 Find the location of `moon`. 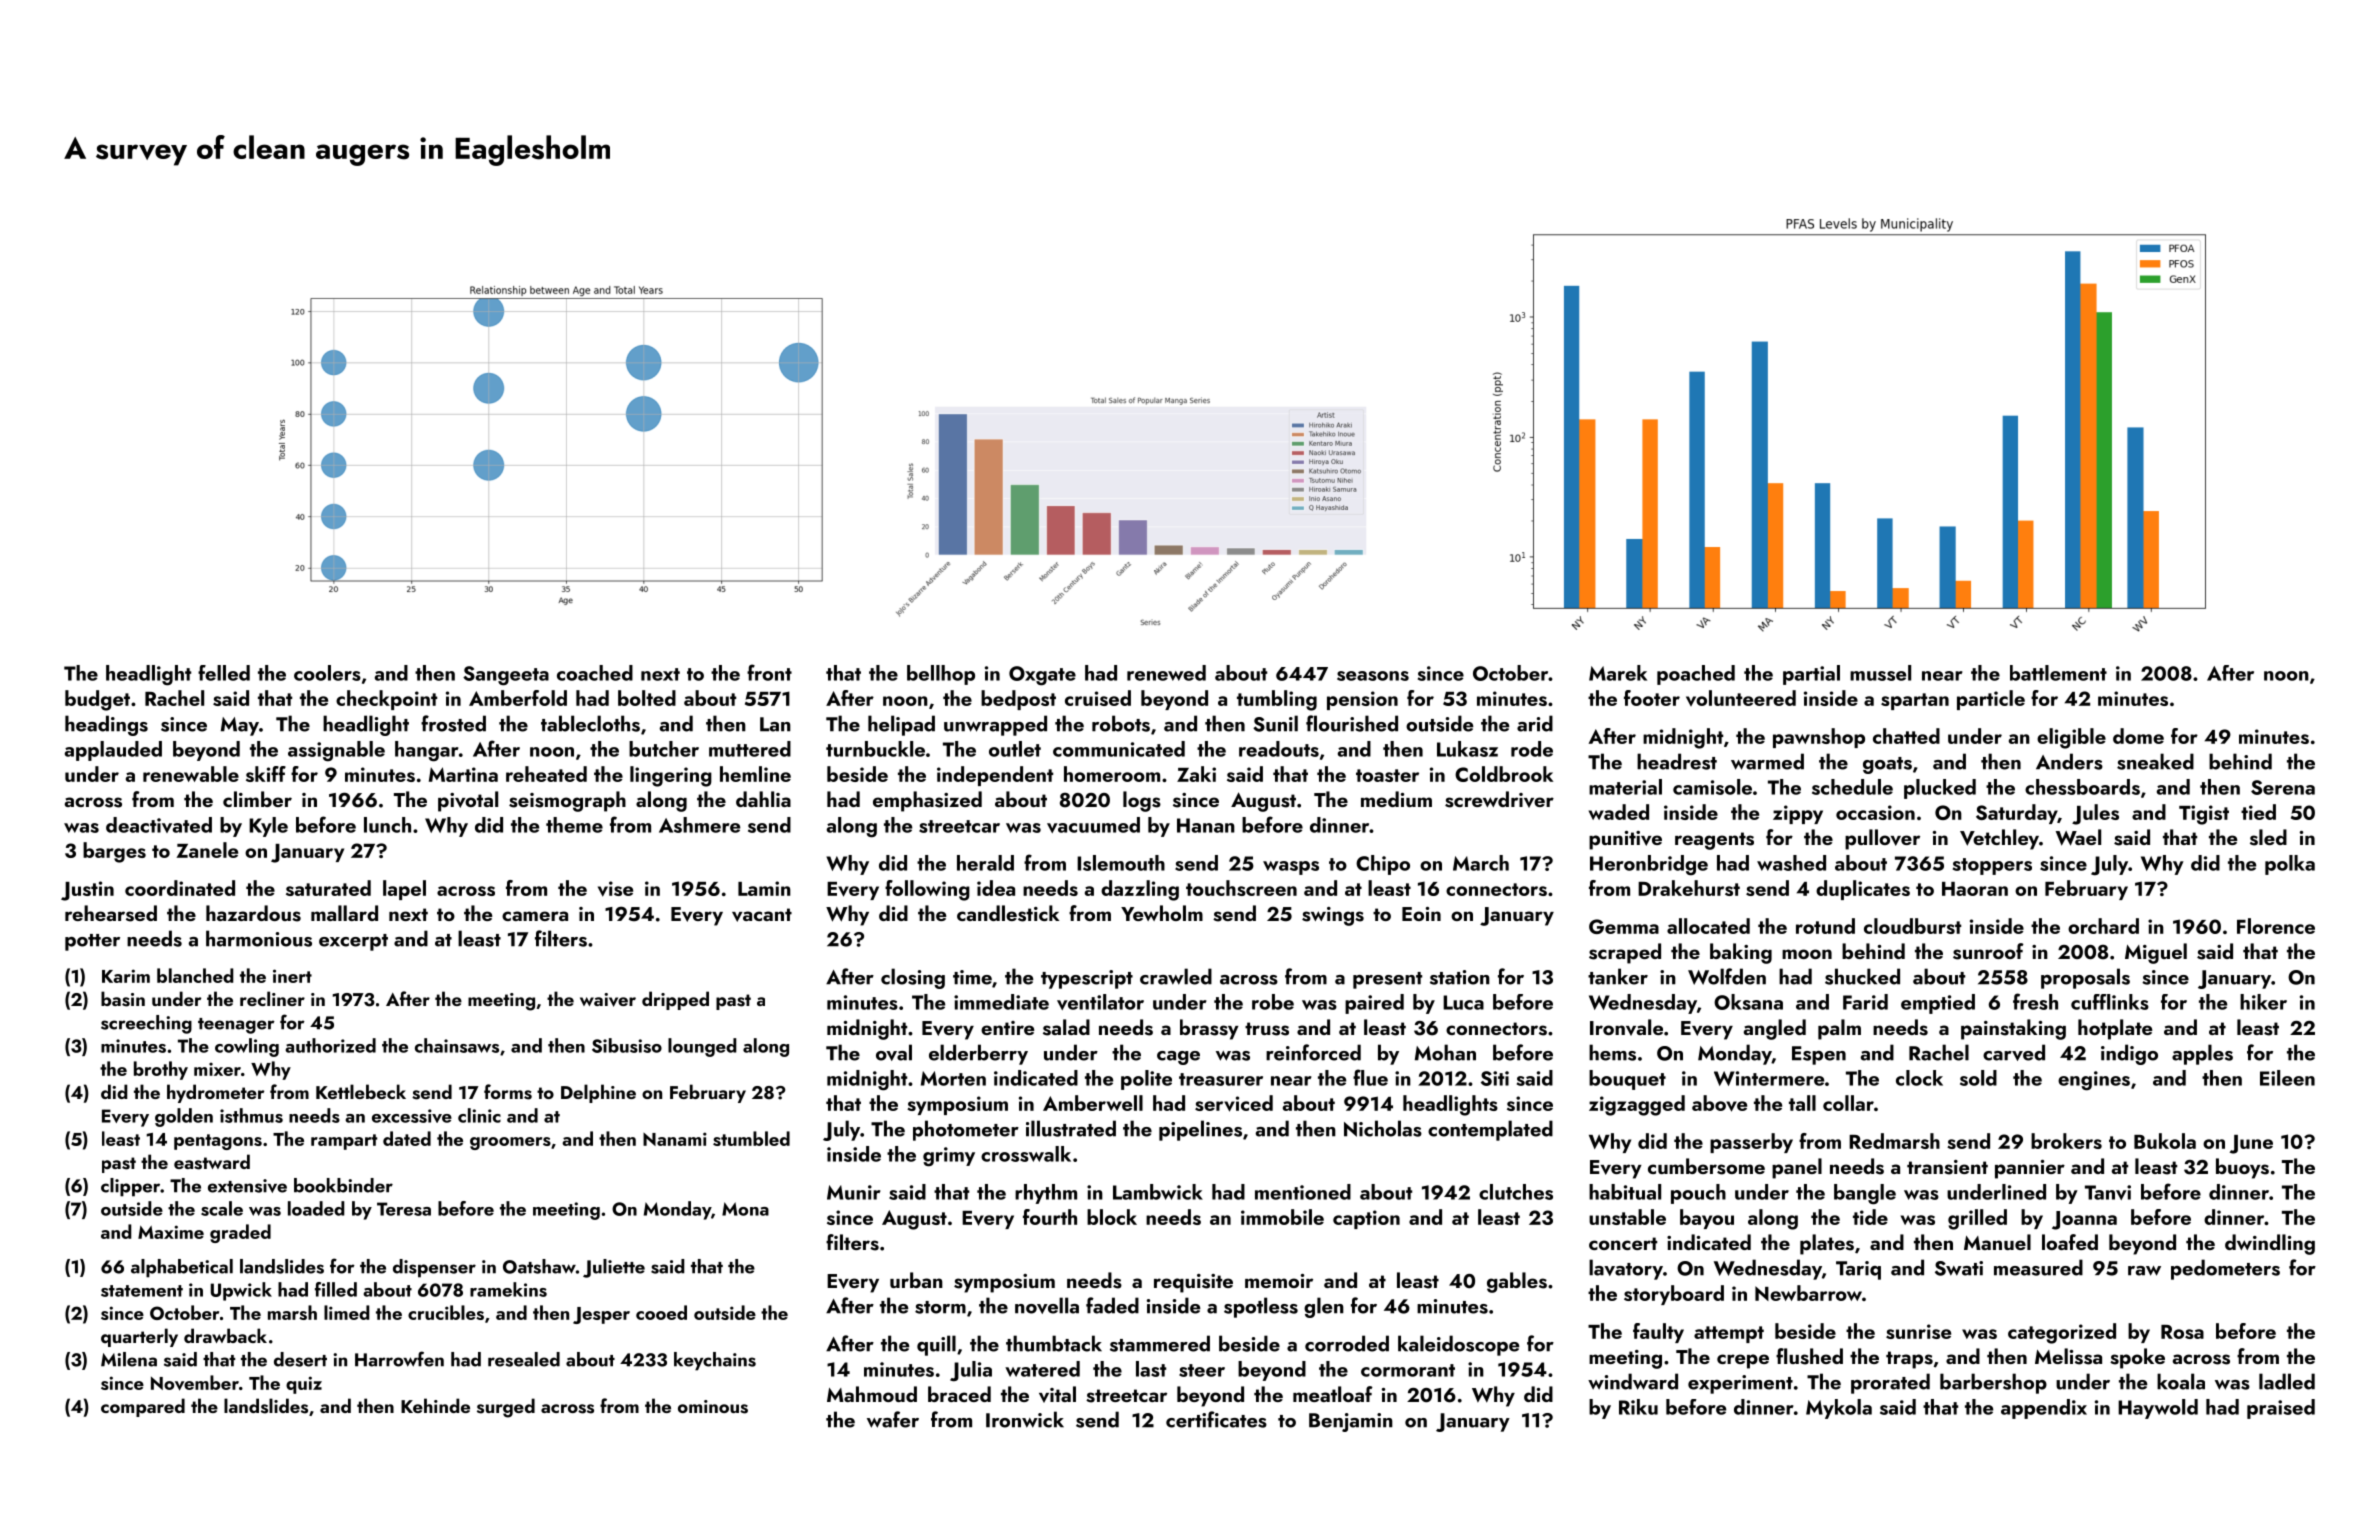

moon is located at coordinates (1807, 954).
